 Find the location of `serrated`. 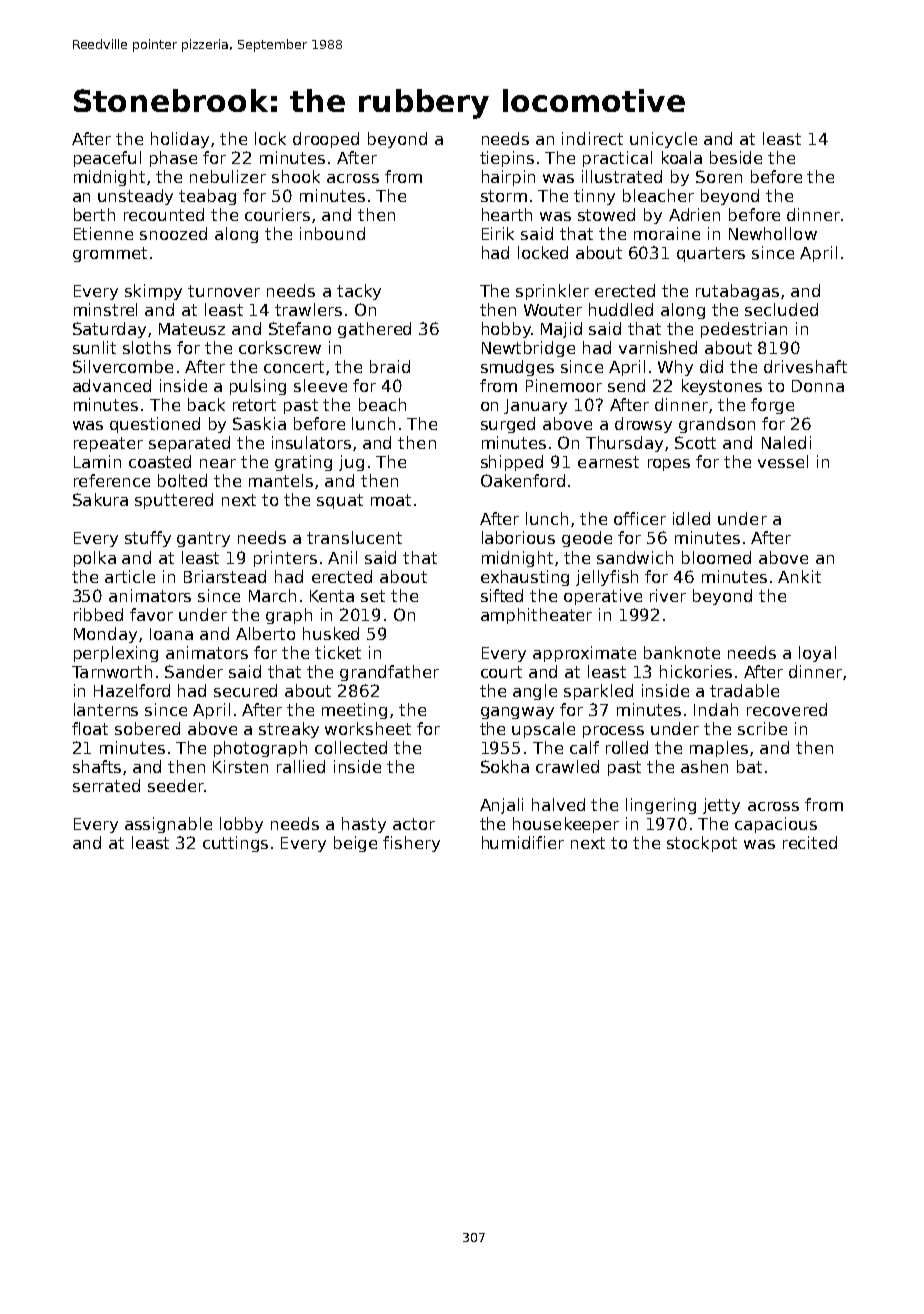

serrated is located at coordinates (106, 785).
